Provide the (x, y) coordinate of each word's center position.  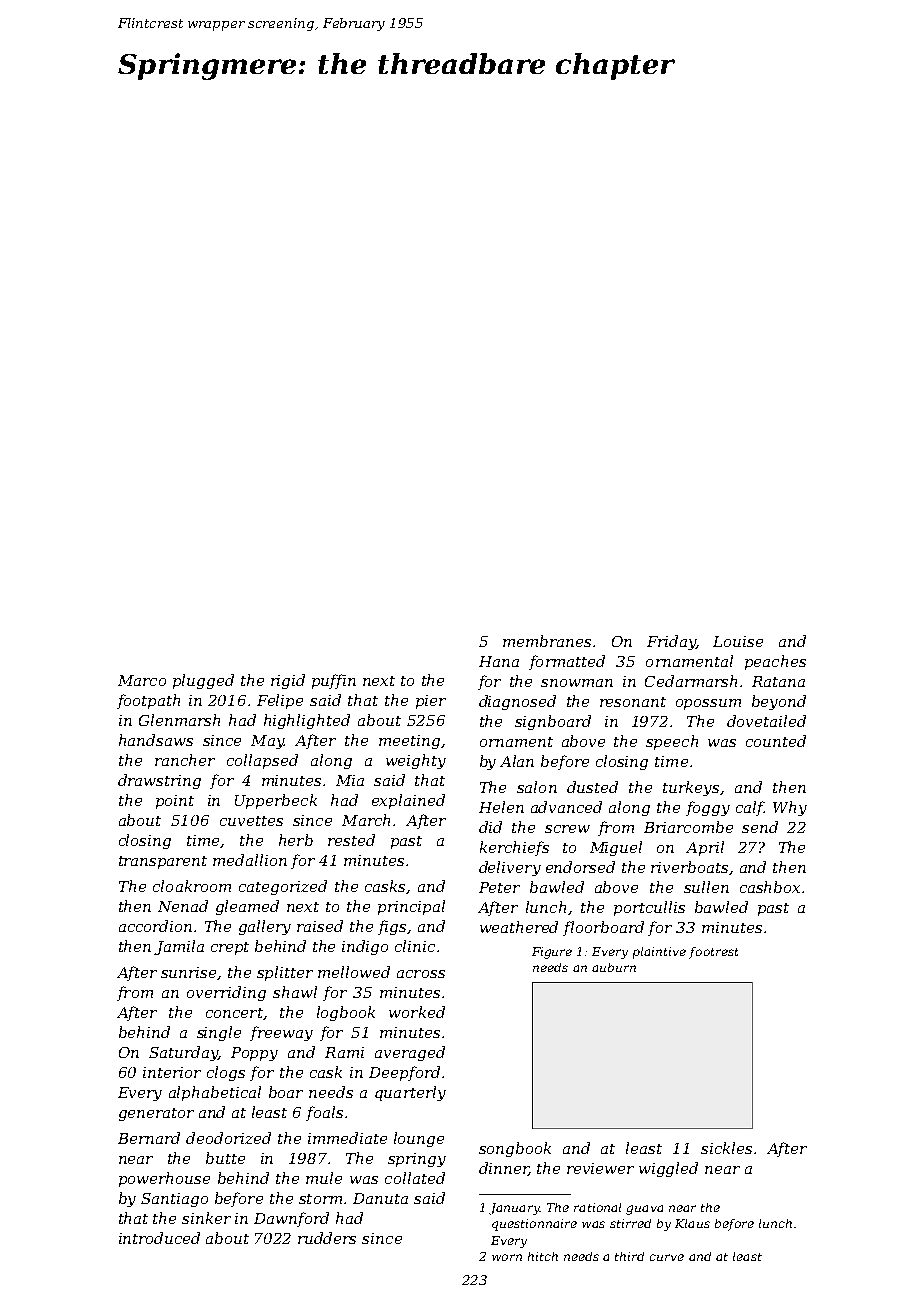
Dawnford (291, 1219)
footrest (713, 953)
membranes (547, 641)
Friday (671, 642)
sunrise (188, 972)
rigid (288, 681)
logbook (346, 1013)
